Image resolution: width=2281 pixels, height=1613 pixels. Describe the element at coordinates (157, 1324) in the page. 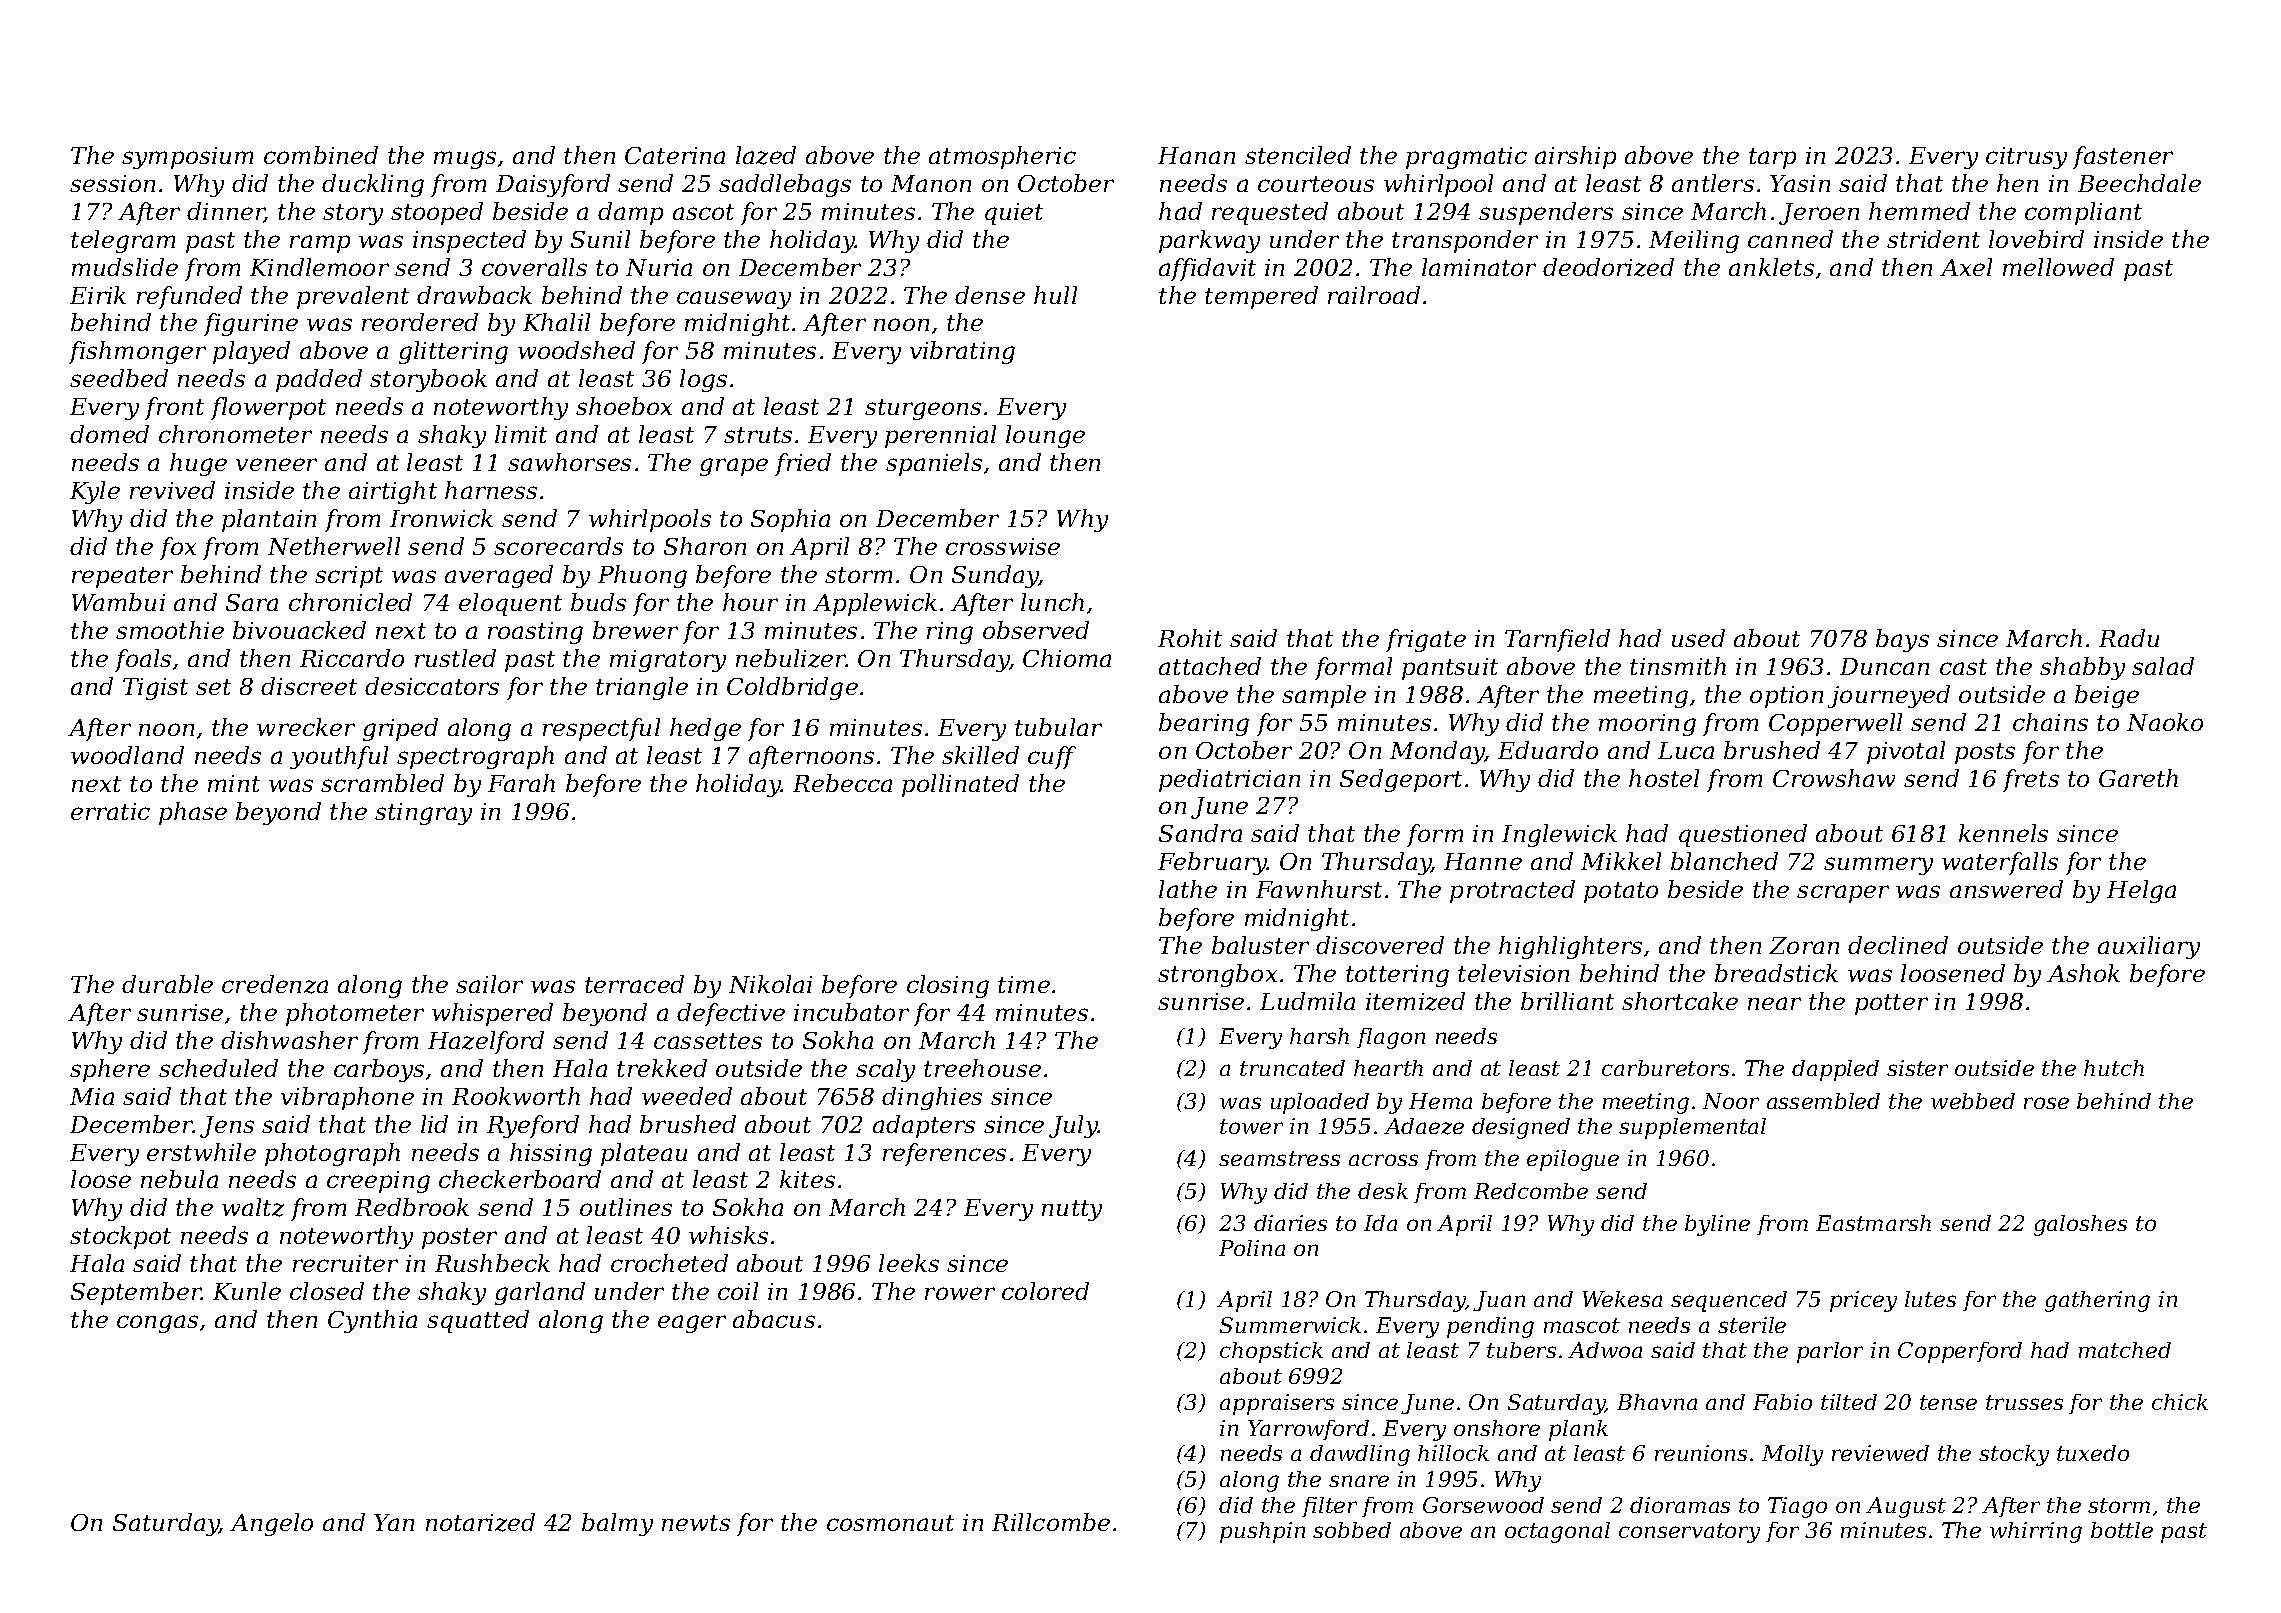

I see `congas` at that location.
